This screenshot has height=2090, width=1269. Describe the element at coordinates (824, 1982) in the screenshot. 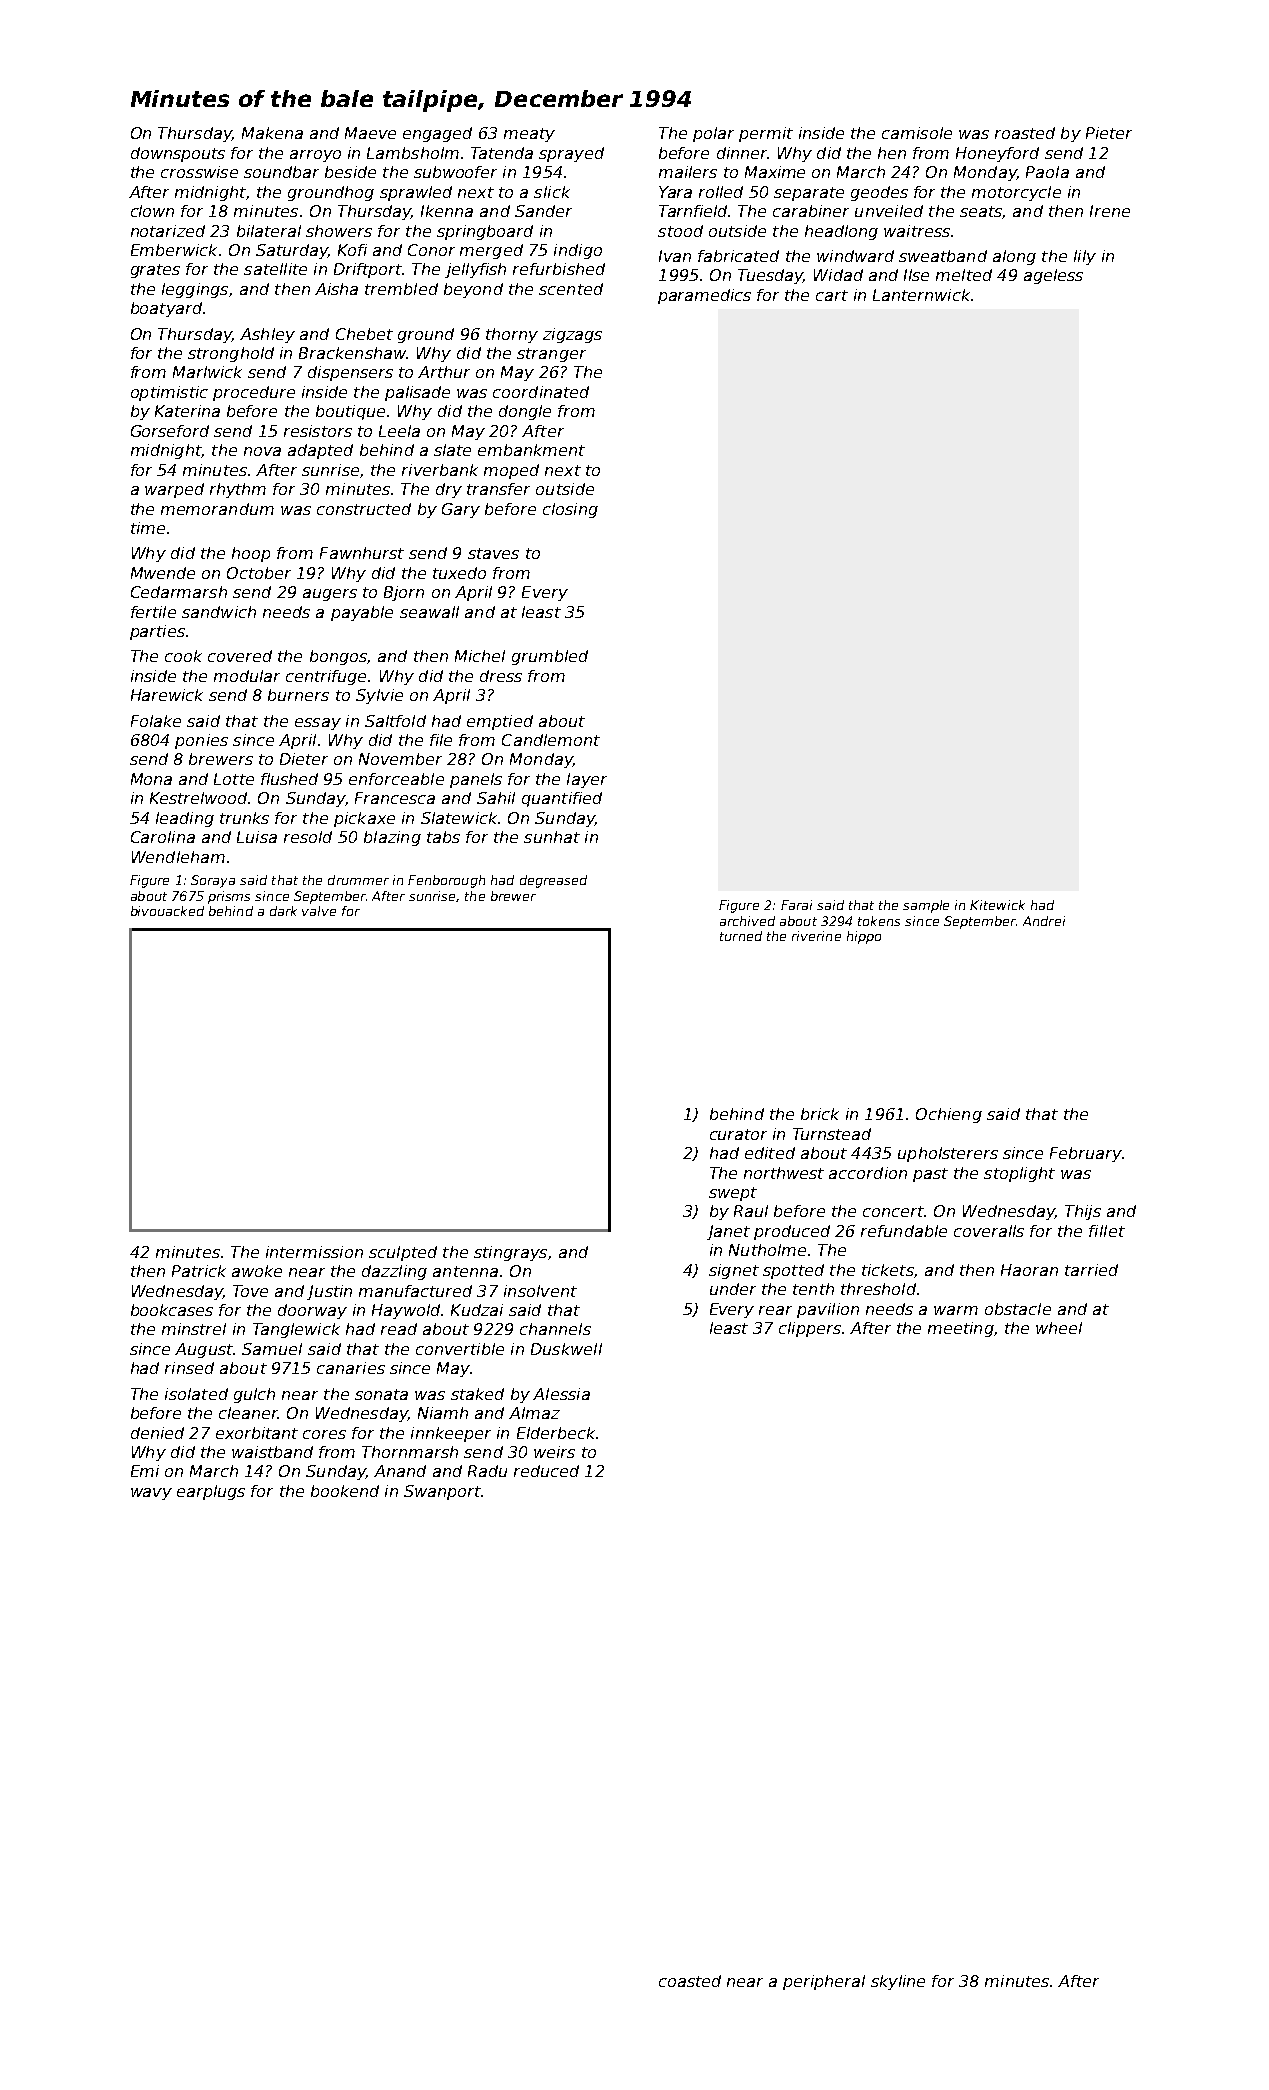

I see `peripheral` at that location.
